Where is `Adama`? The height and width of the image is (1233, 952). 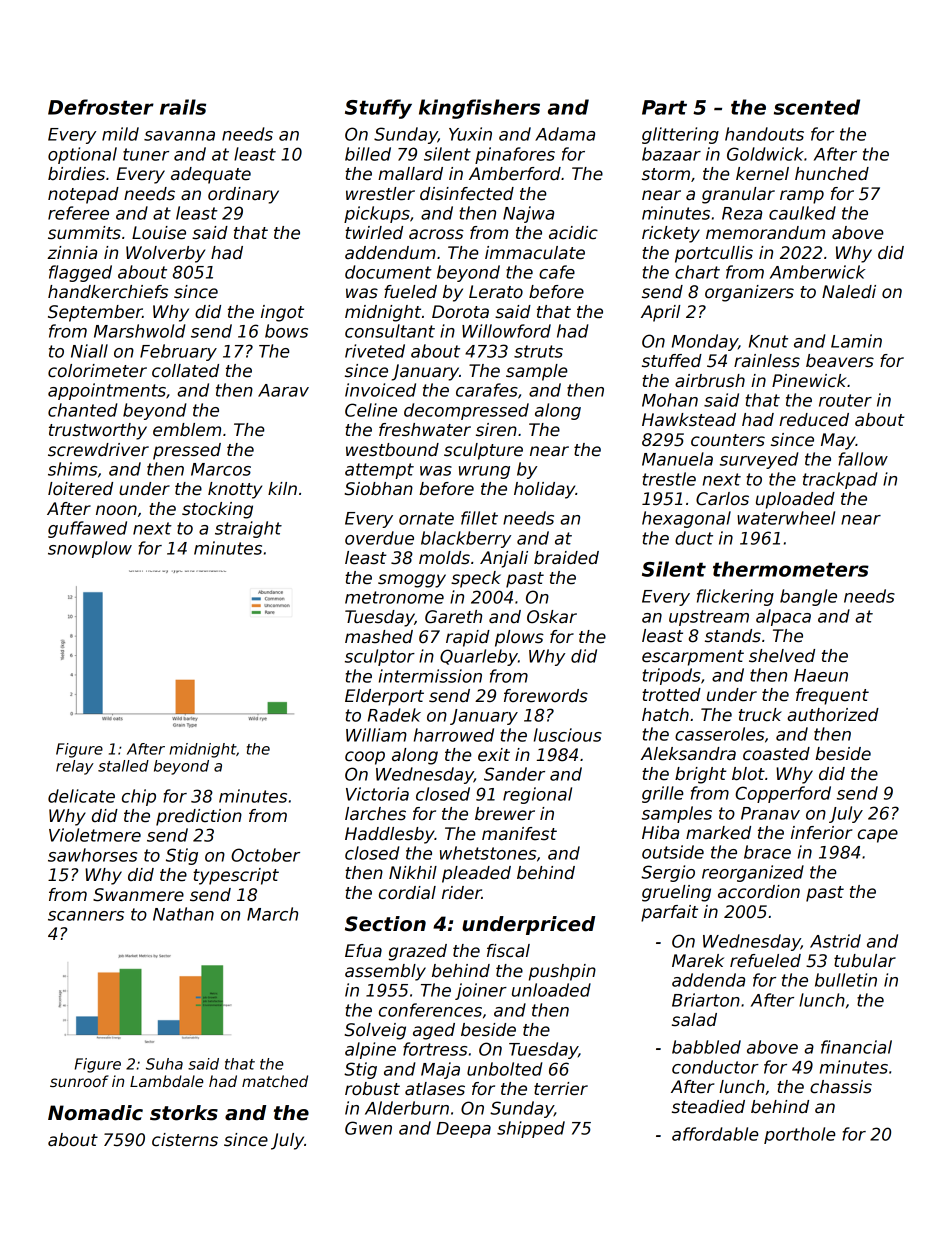
Adama is located at coordinates (565, 134).
